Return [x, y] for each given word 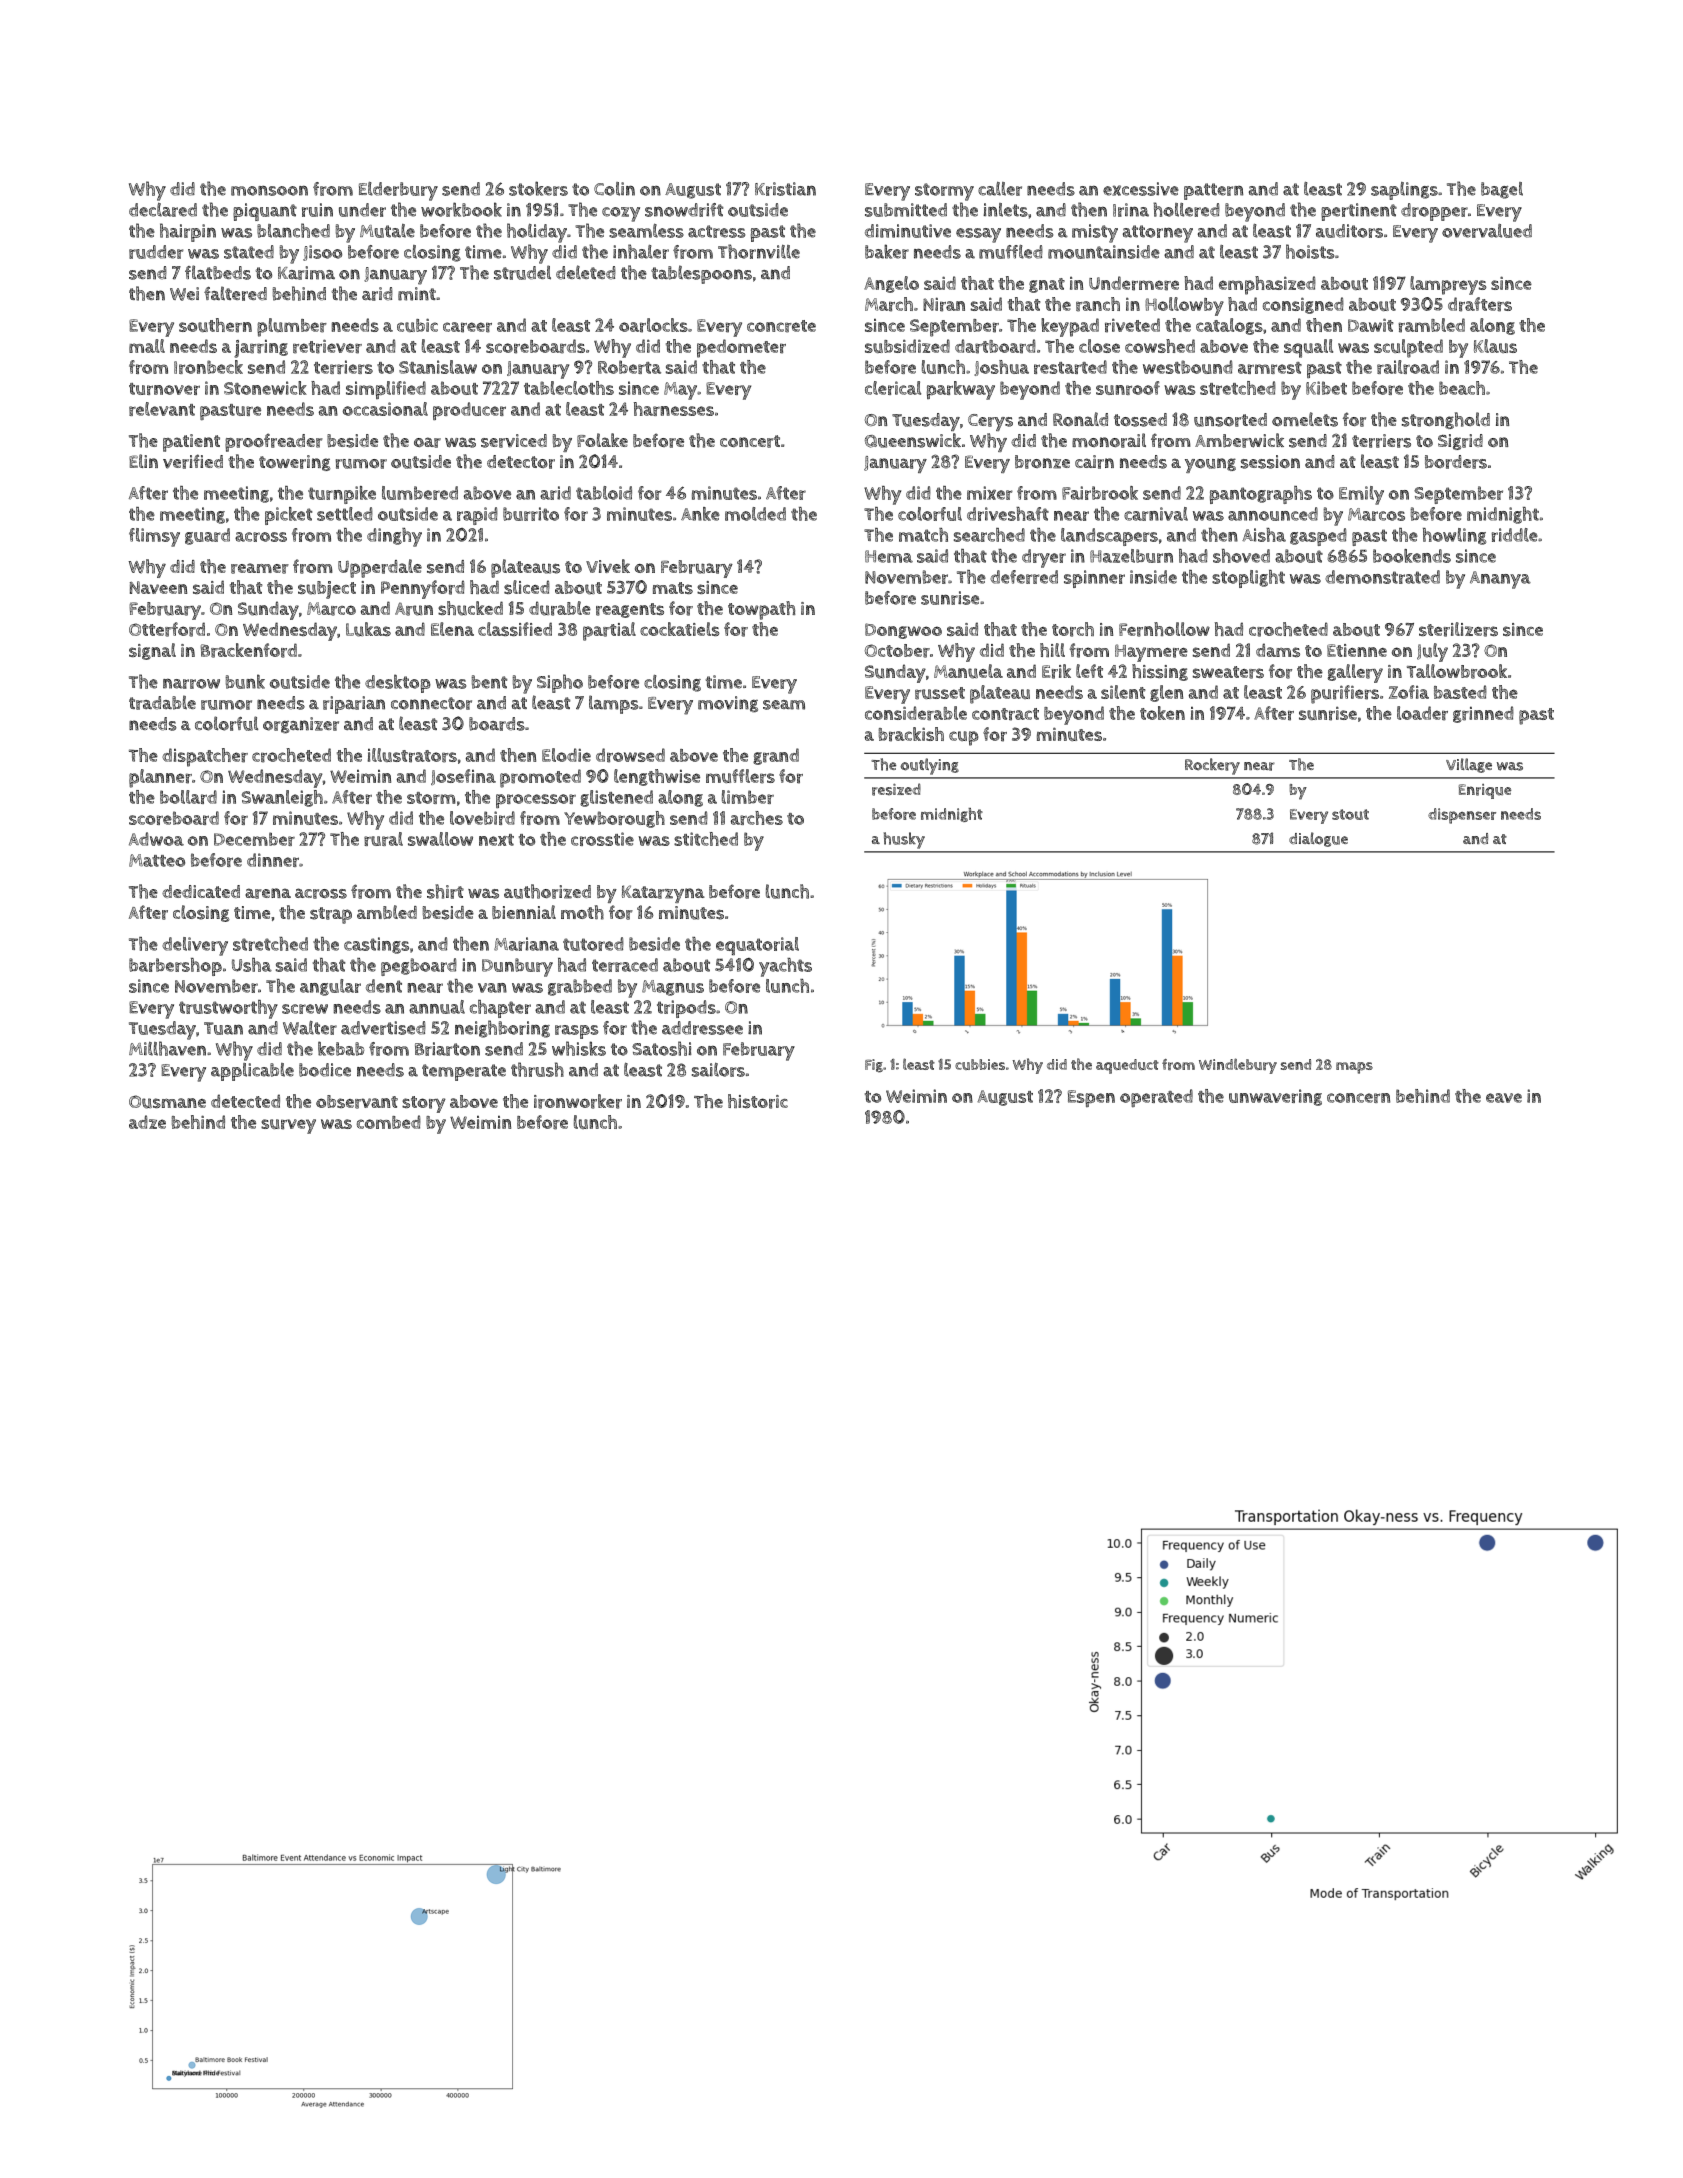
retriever [327, 346]
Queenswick [913, 440]
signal [152, 651]
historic [758, 1101]
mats [673, 588]
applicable [252, 1072]
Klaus [1495, 346]
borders [1456, 462]
